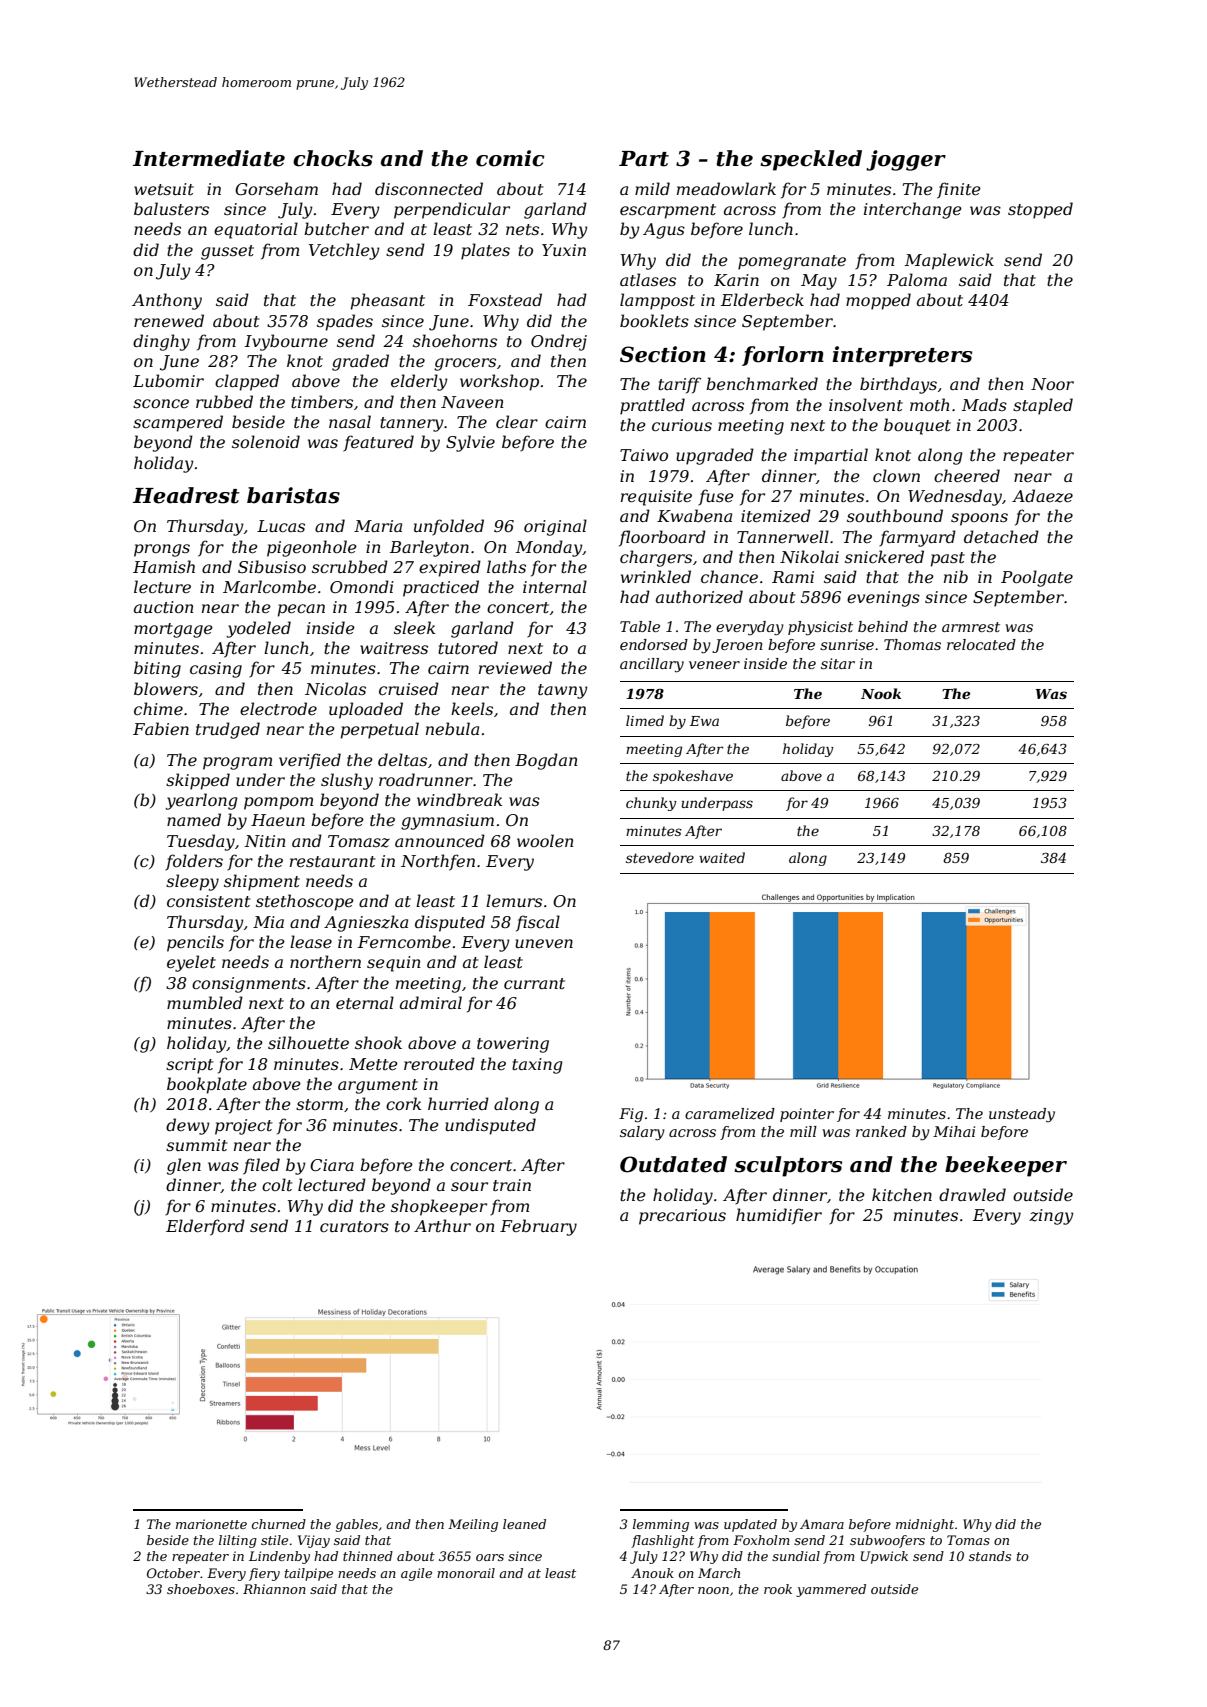 This image has width=1207, height=1707. Describe the element at coordinates (192, 882) in the image. I see `sleepy` at that location.
